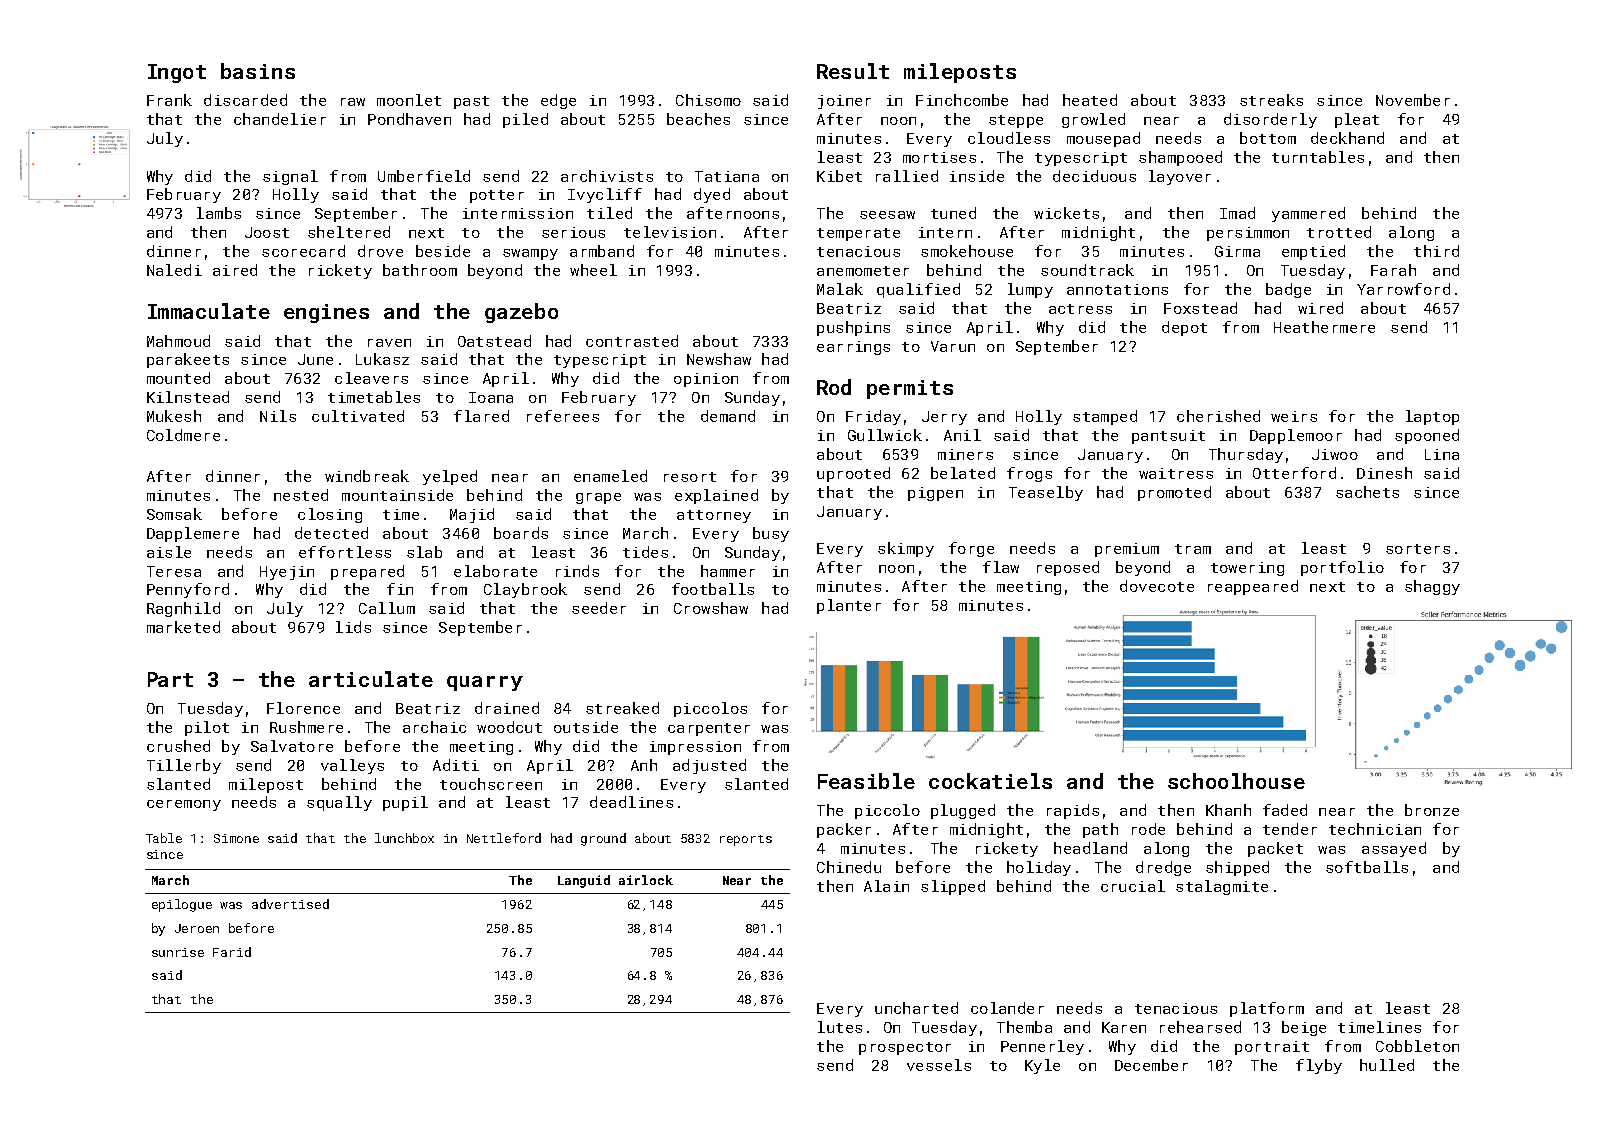 This screenshot has height=1136, width=1606. What do you see at coordinates (907, 176) in the screenshot?
I see `rallied` at bounding box center [907, 176].
